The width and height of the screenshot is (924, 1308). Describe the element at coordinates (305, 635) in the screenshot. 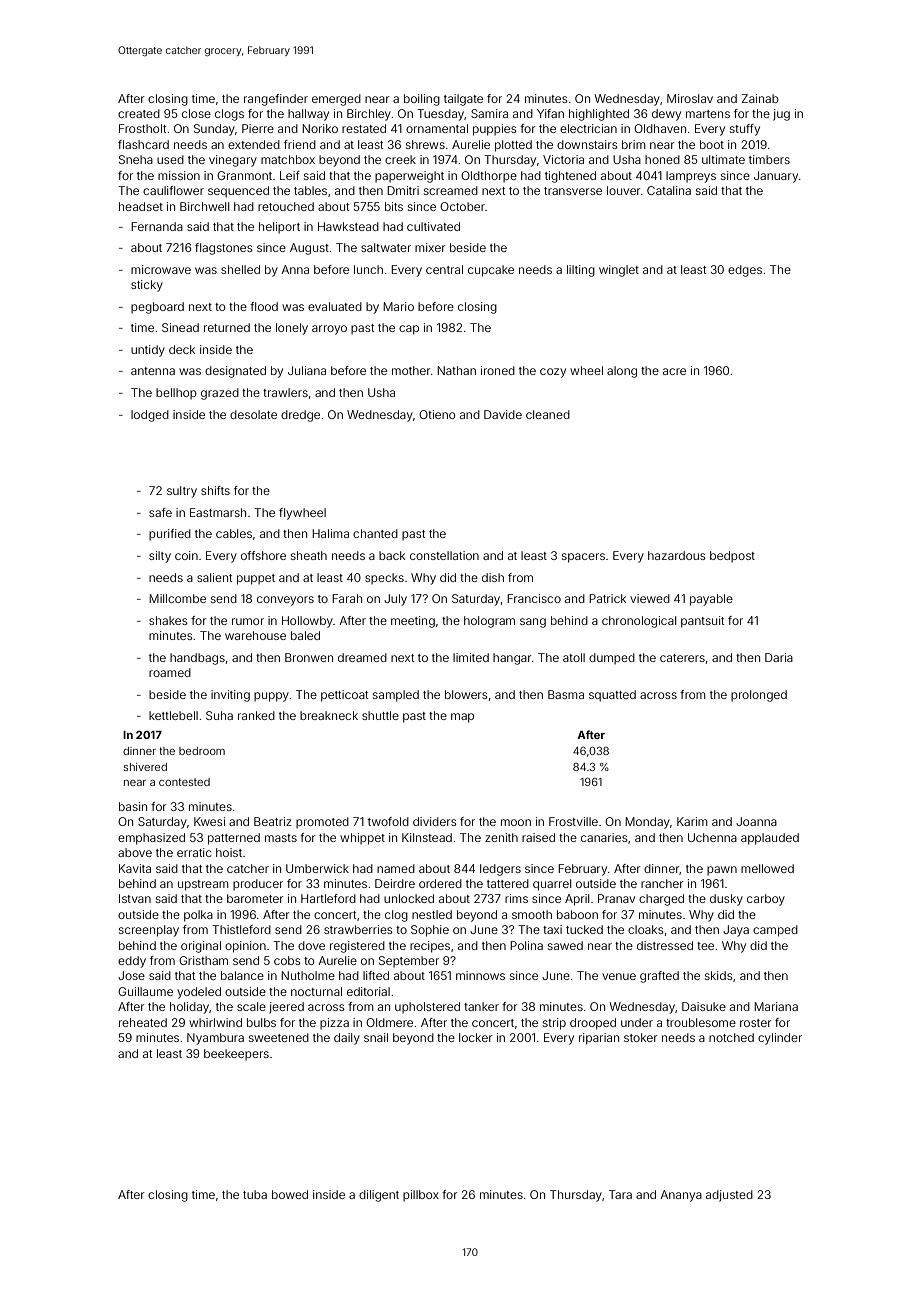

I see `baled` at that location.
